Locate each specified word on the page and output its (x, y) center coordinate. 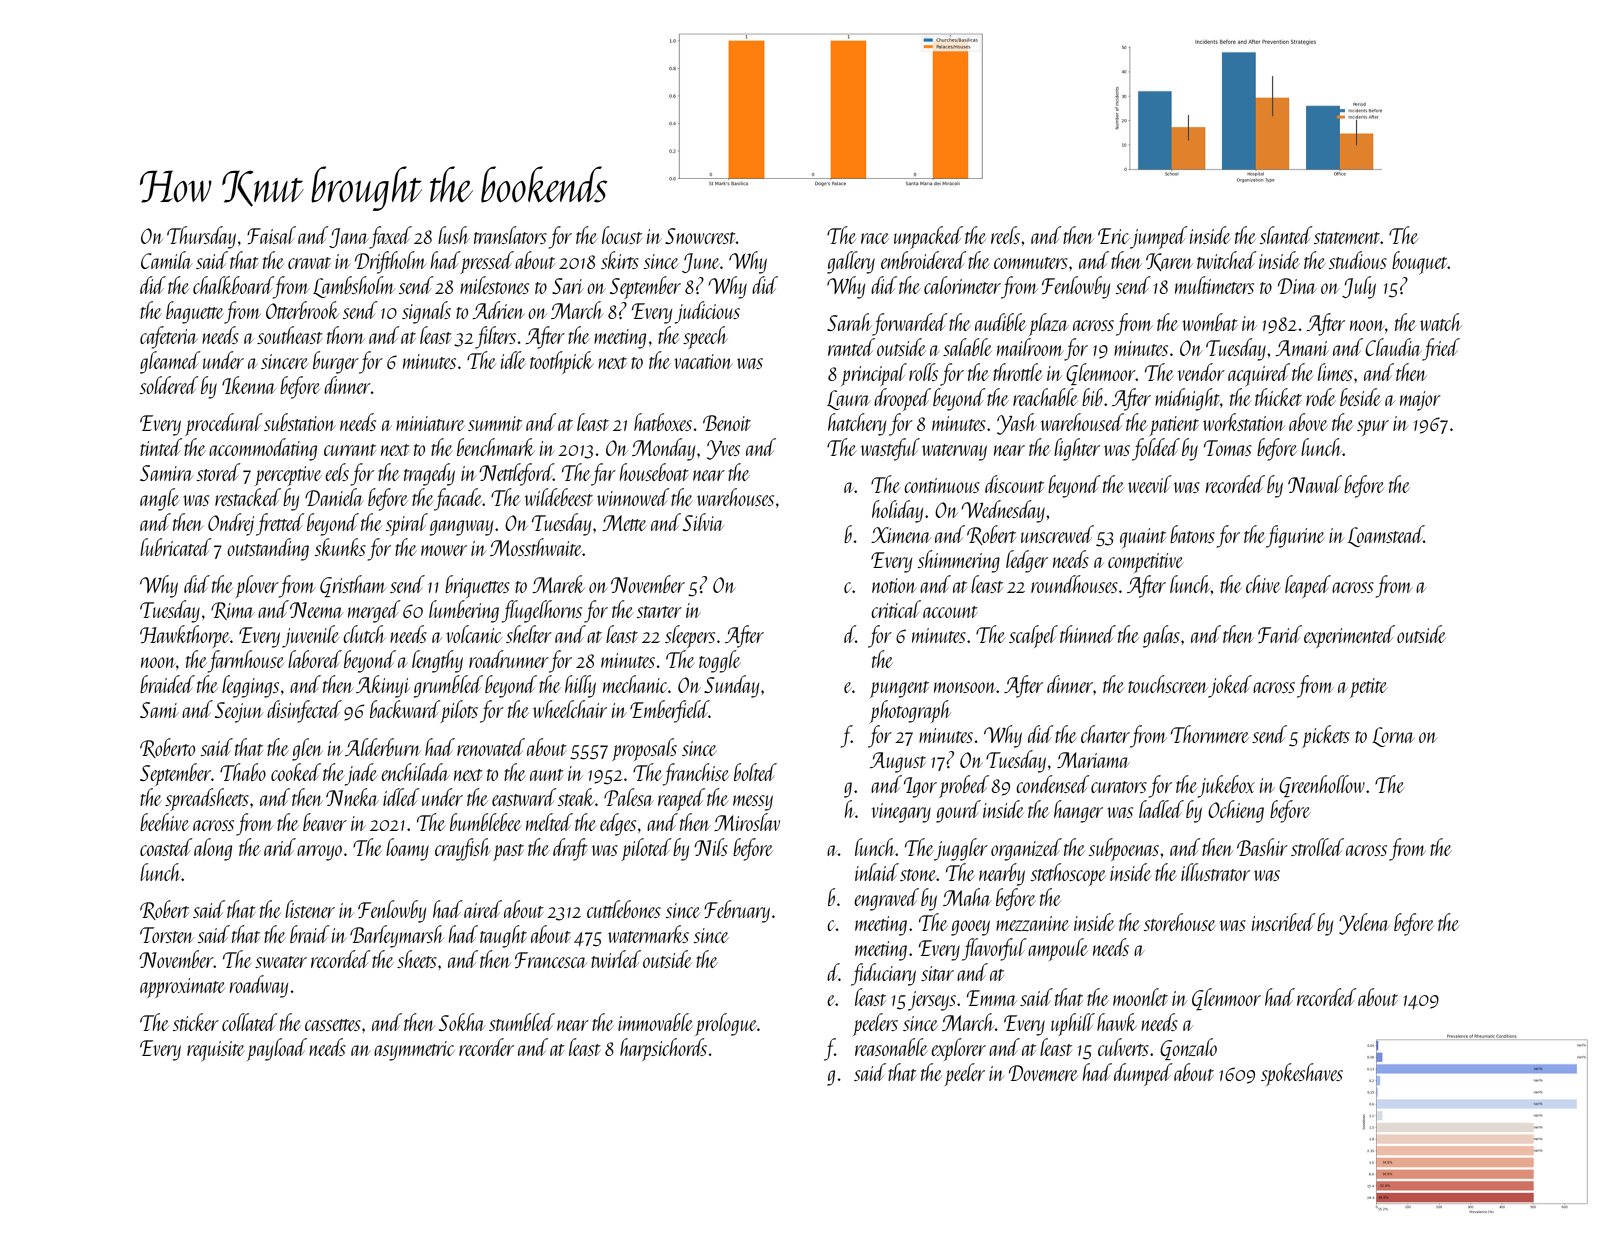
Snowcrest (700, 236)
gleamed (170, 362)
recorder (486, 1047)
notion (894, 585)
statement (1347, 238)
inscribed (1284, 922)
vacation (703, 361)
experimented (1349, 636)
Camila (166, 260)
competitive (1145, 563)
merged (374, 611)
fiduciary (883, 974)
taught (503, 936)
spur (1373, 428)
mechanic (635, 684)
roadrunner (509, 659)
